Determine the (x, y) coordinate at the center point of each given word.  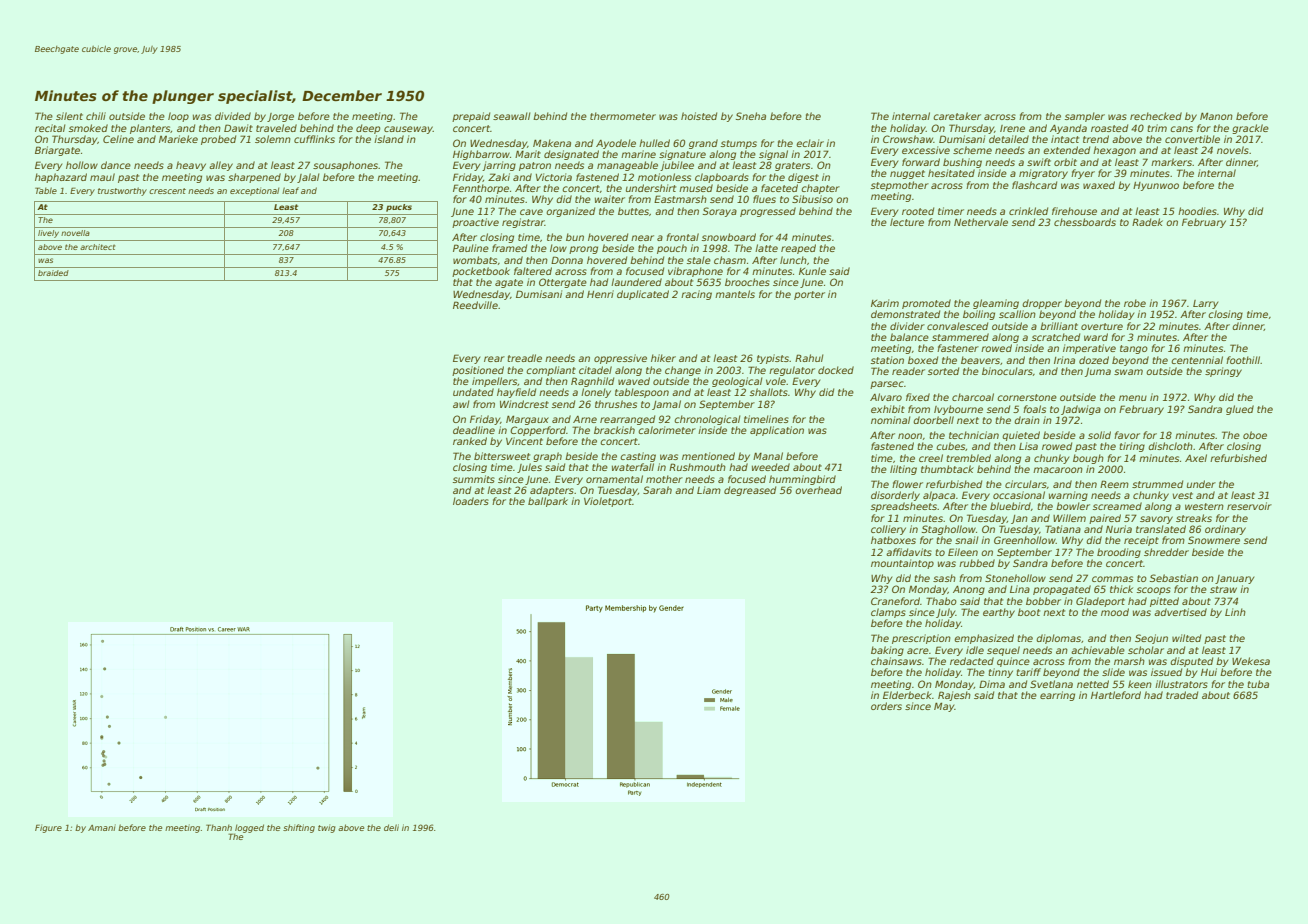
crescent (167, 191)
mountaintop (902, 564)
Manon (1216, 116)
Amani (102, 827)
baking (887, 651)
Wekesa (1251, 661)
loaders (471, 501)
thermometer (623, 116)
